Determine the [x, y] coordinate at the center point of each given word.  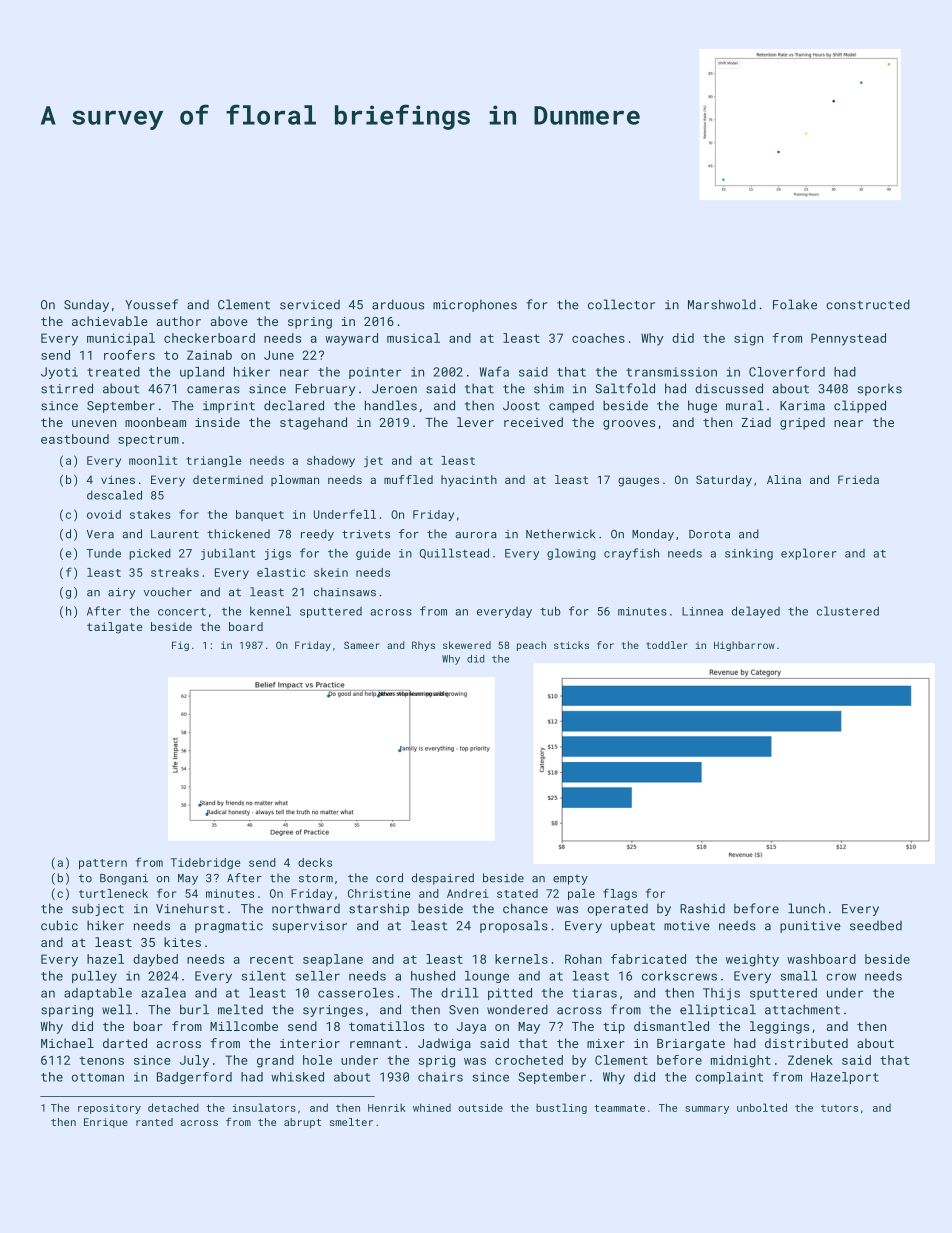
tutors [839, 1108]
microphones [475, 305]
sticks [571, 645]
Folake [795, 304]
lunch [806, 908]
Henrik [387, 1108]
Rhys [423, 646]
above [229, 321]
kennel [270, 611]
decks [315, 862]
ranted [154, 1122]
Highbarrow [744, 646]
